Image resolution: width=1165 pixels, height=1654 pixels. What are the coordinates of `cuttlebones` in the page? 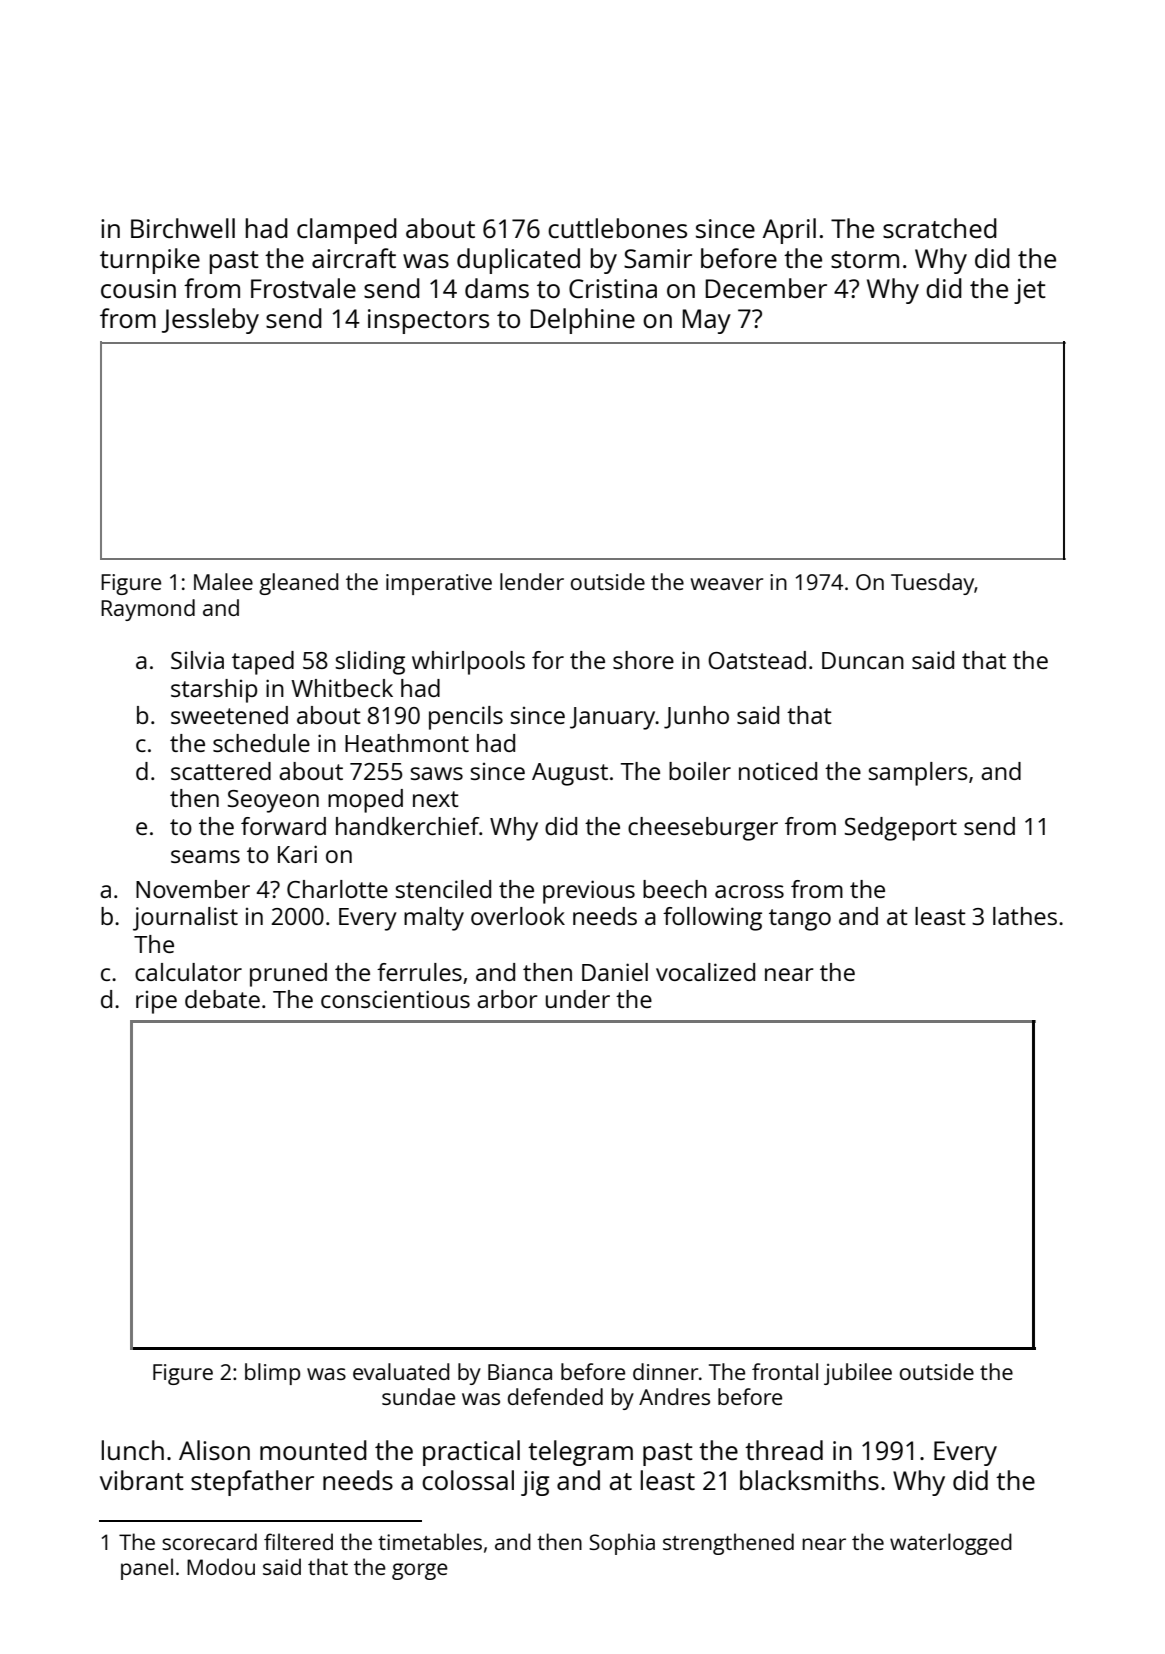 It's located at (617, 228).
